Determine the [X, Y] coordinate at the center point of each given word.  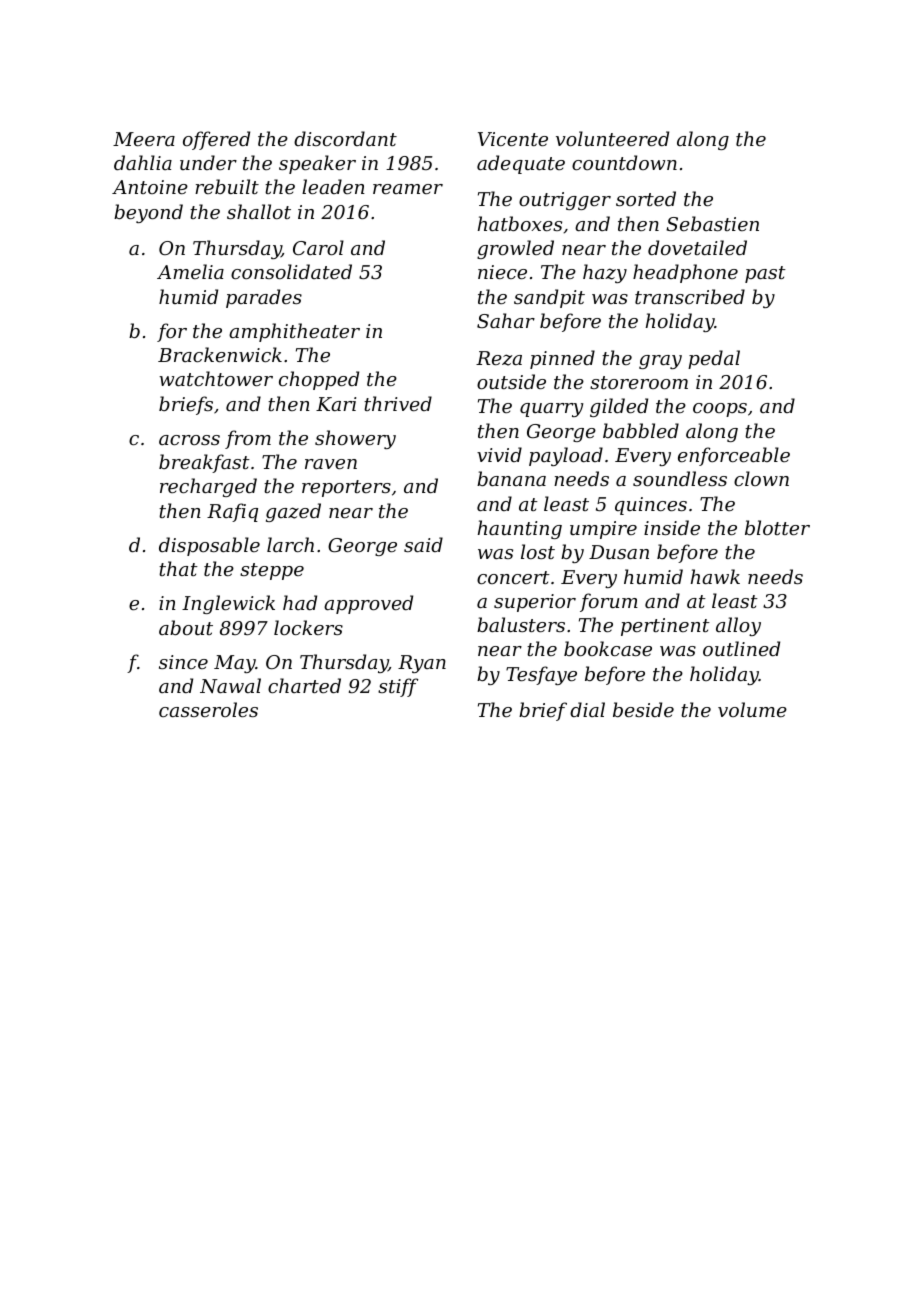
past [765, 274]
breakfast [204, 463]
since [183, 662]
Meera [144, 139]
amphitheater [294, 332]
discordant [345, 138]
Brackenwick [220, 354]
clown [761, 478]
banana [511, 478]
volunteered [612, 138]
